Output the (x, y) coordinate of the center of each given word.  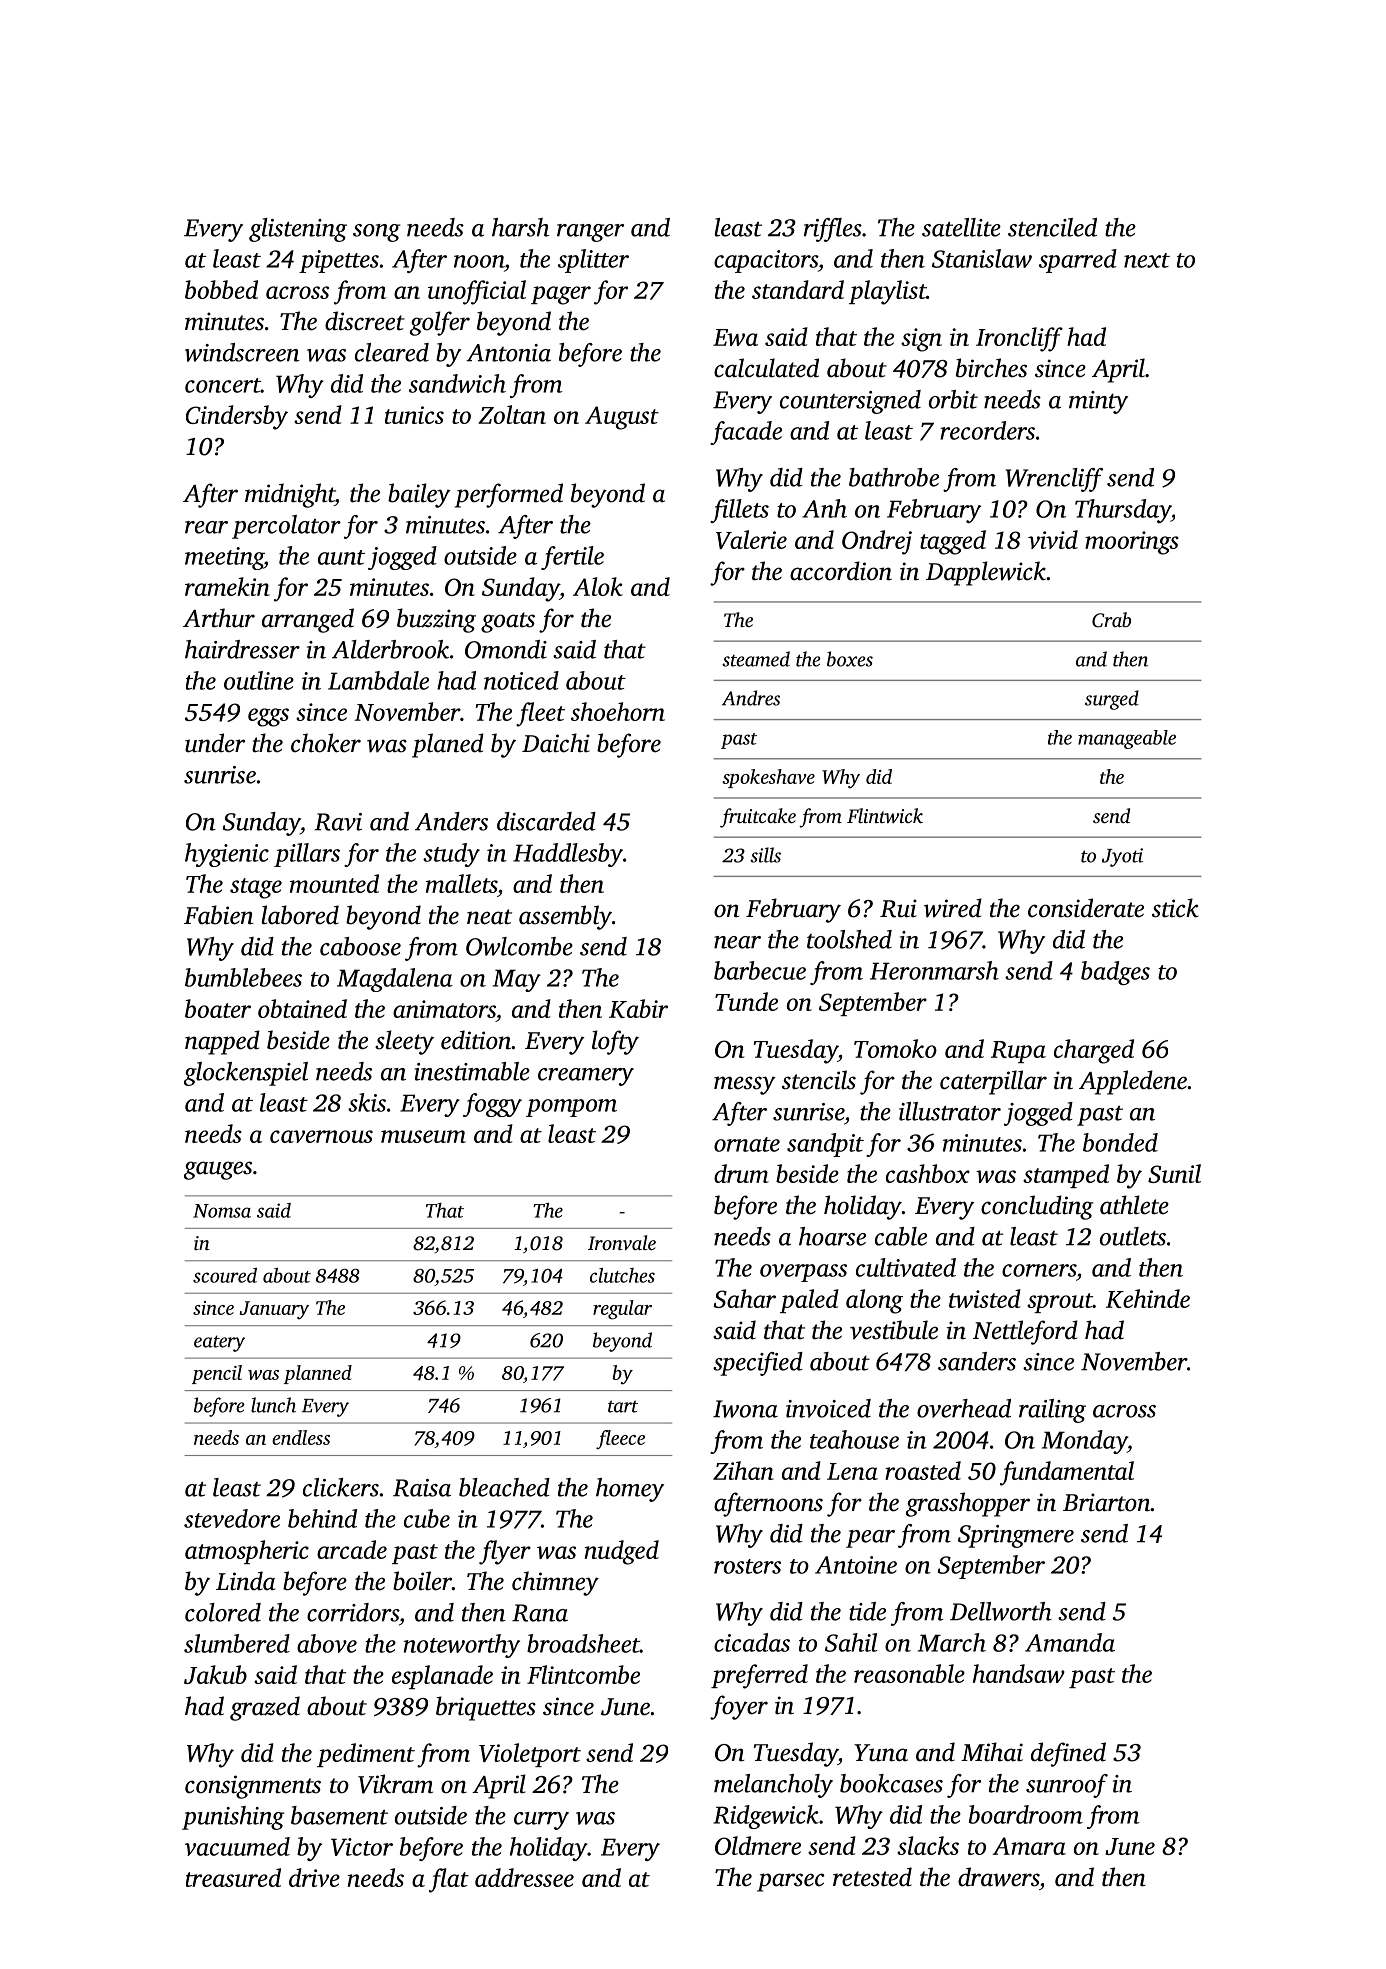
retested (872, 1877)
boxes (850, 659)
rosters (747, 1566)
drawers (998, 1877)
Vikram (395, 1784)
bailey (419, 495)
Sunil (1174, 1173)
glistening (298, 230)
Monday (1085, 1442)
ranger (590, 233)
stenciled (1052, 227)
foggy (492, 1105)
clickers (341, 1487)
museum (423, 1136)
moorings (1132, 543)
